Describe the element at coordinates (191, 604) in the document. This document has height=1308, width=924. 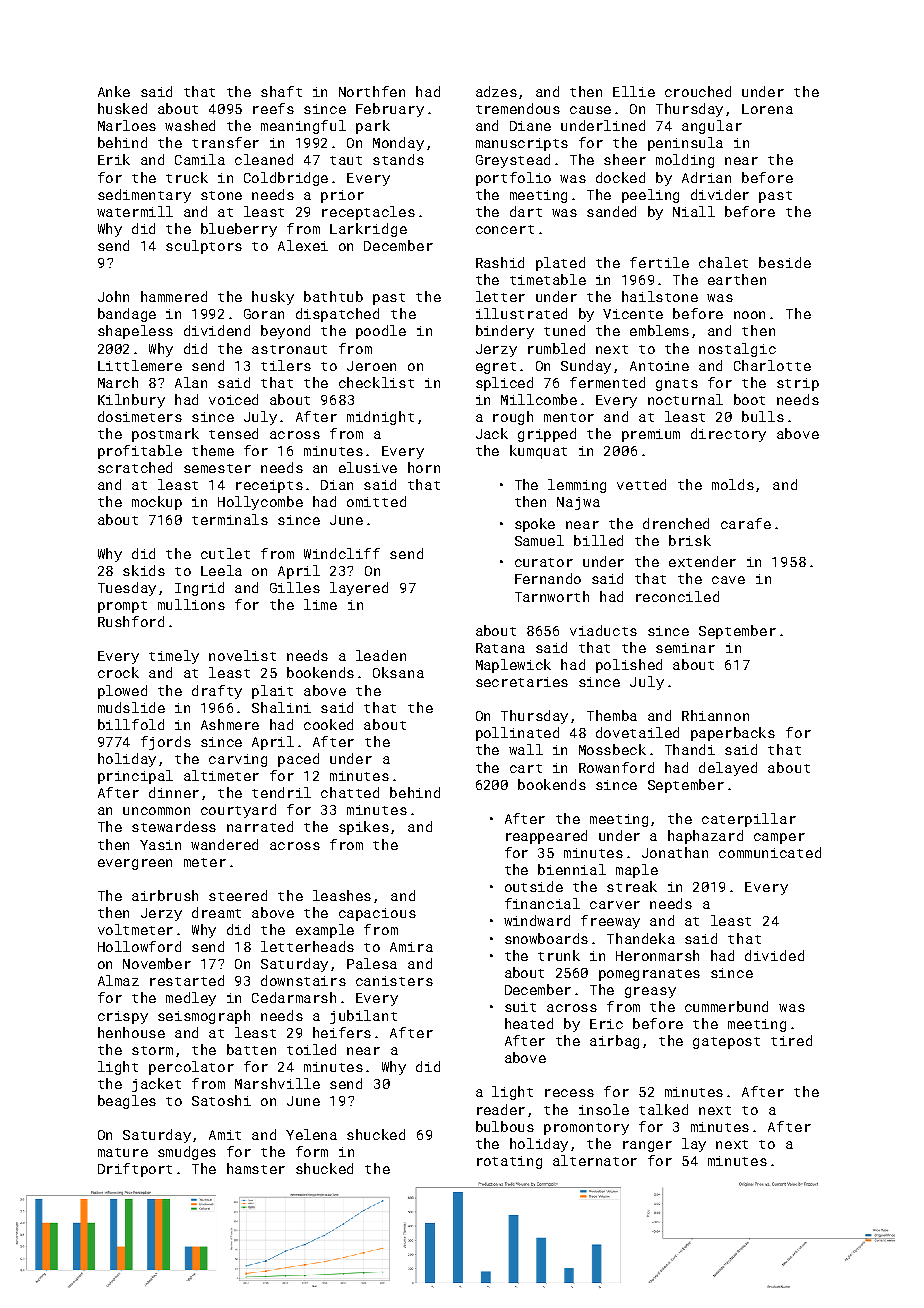
I see `mullions` at that location.
